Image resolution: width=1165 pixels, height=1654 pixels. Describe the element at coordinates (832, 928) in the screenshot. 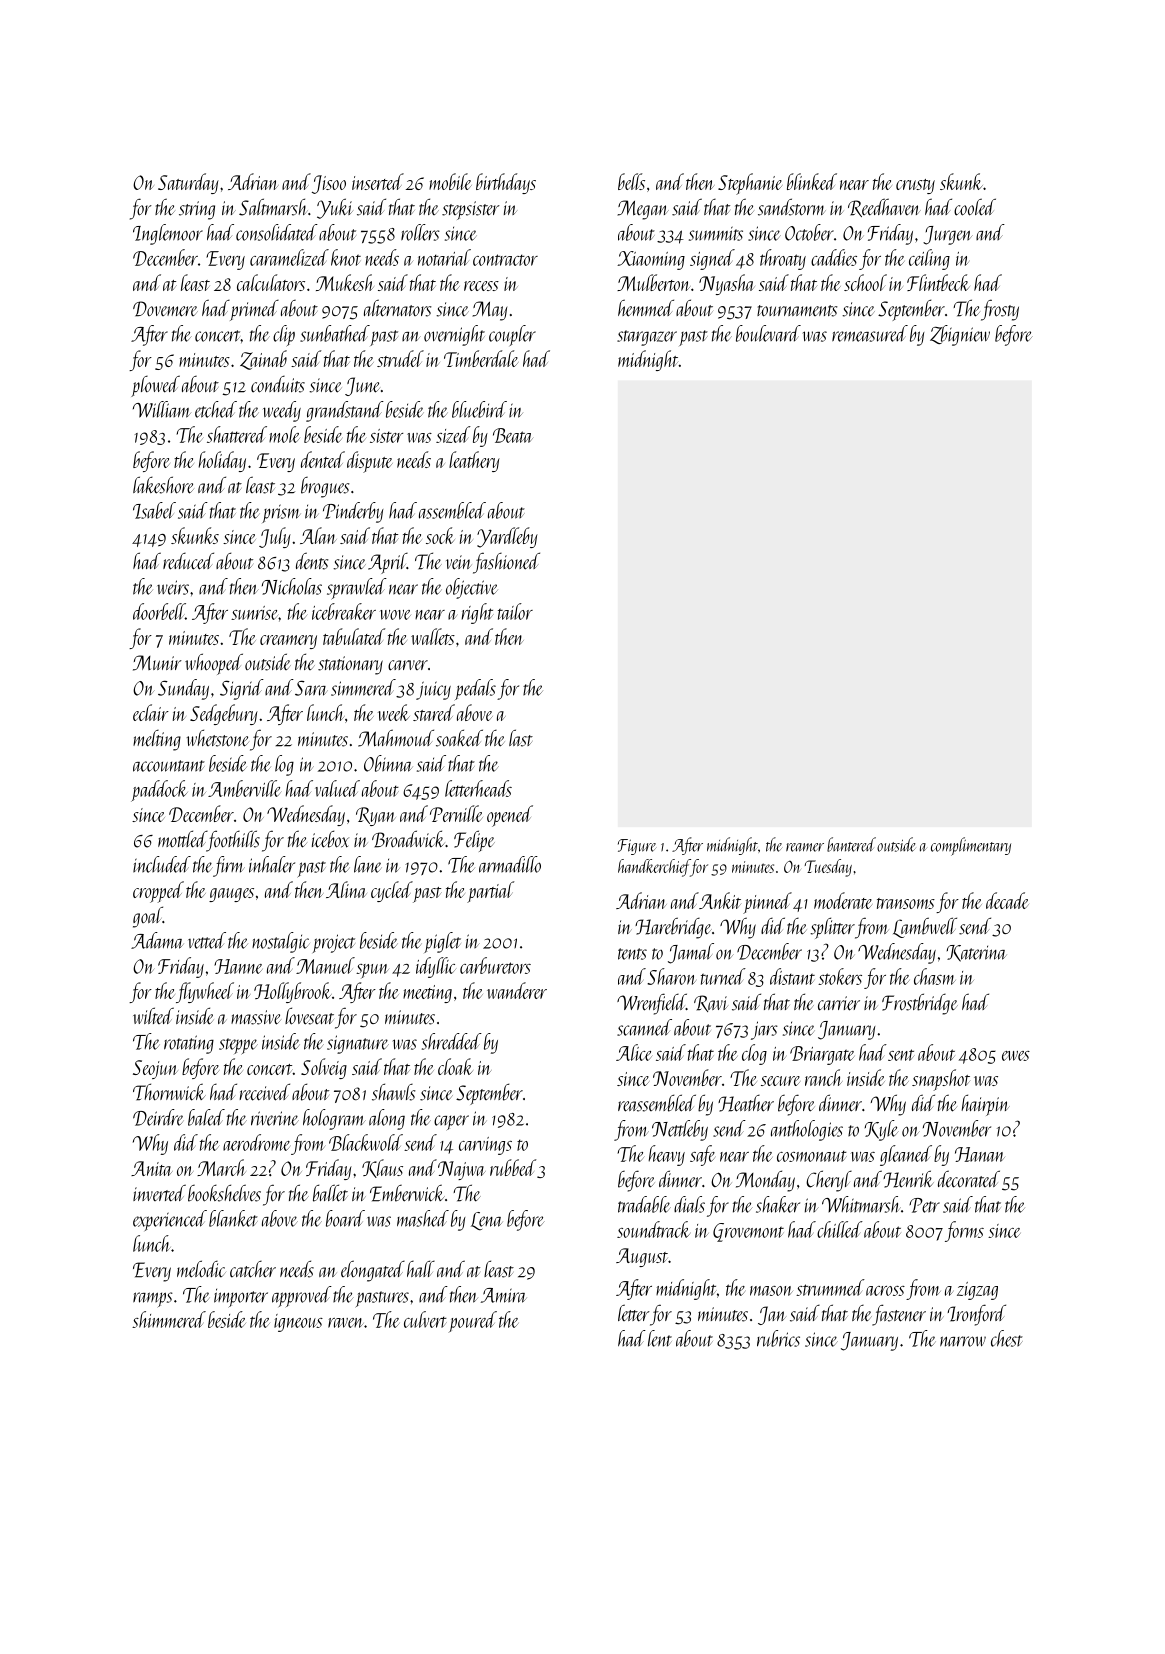

I see `splitter` at that location.
